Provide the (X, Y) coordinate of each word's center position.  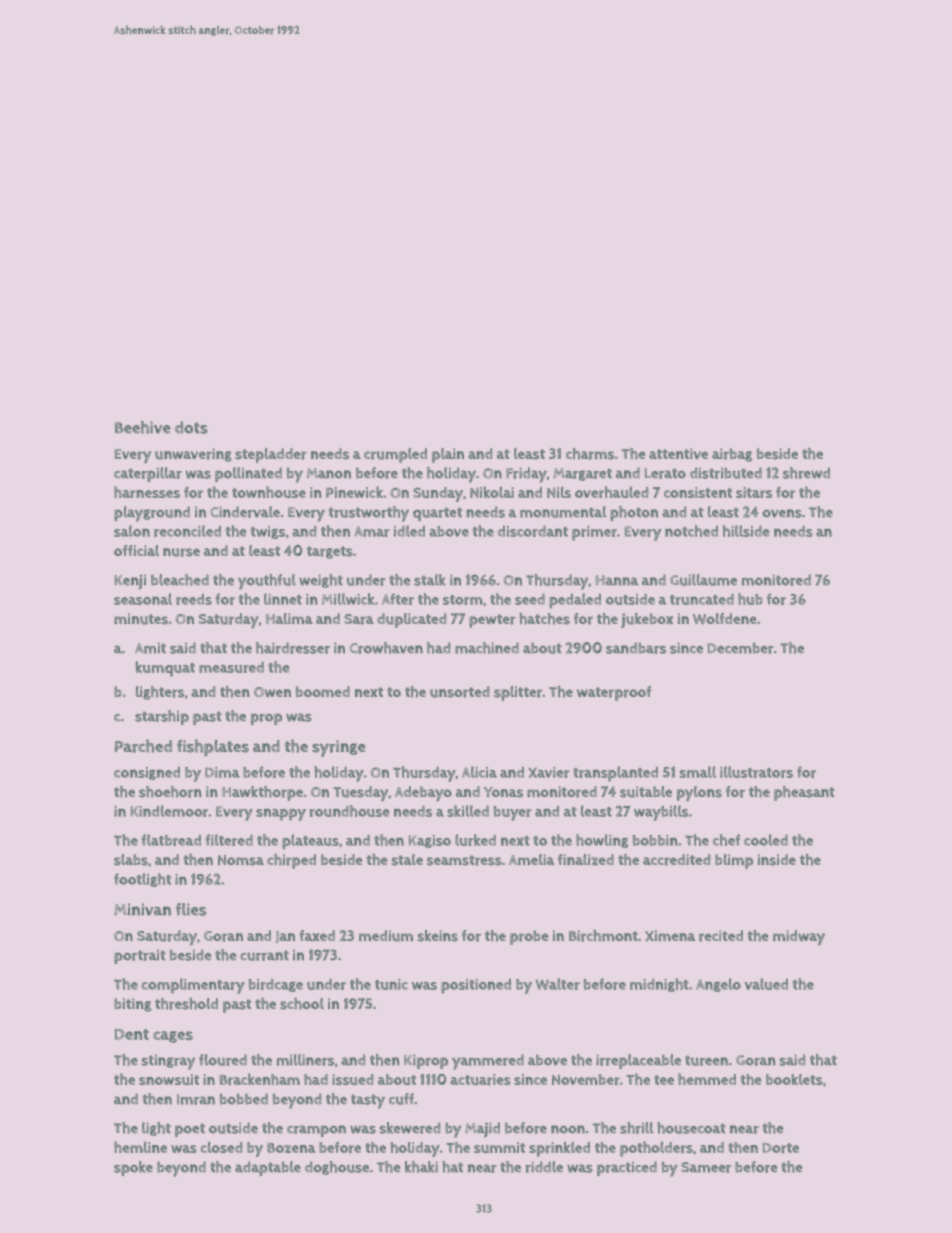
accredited (677, 860)
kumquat (165, 669)
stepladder (271, 455)
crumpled (395, 455)
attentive (678, 453)
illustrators (756, 772)
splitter (518, 693)
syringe (338, 748)
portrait (140, 956)
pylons (699, 793)
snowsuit (169, 1079)
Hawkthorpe (262, 793)
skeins (438, 936)
